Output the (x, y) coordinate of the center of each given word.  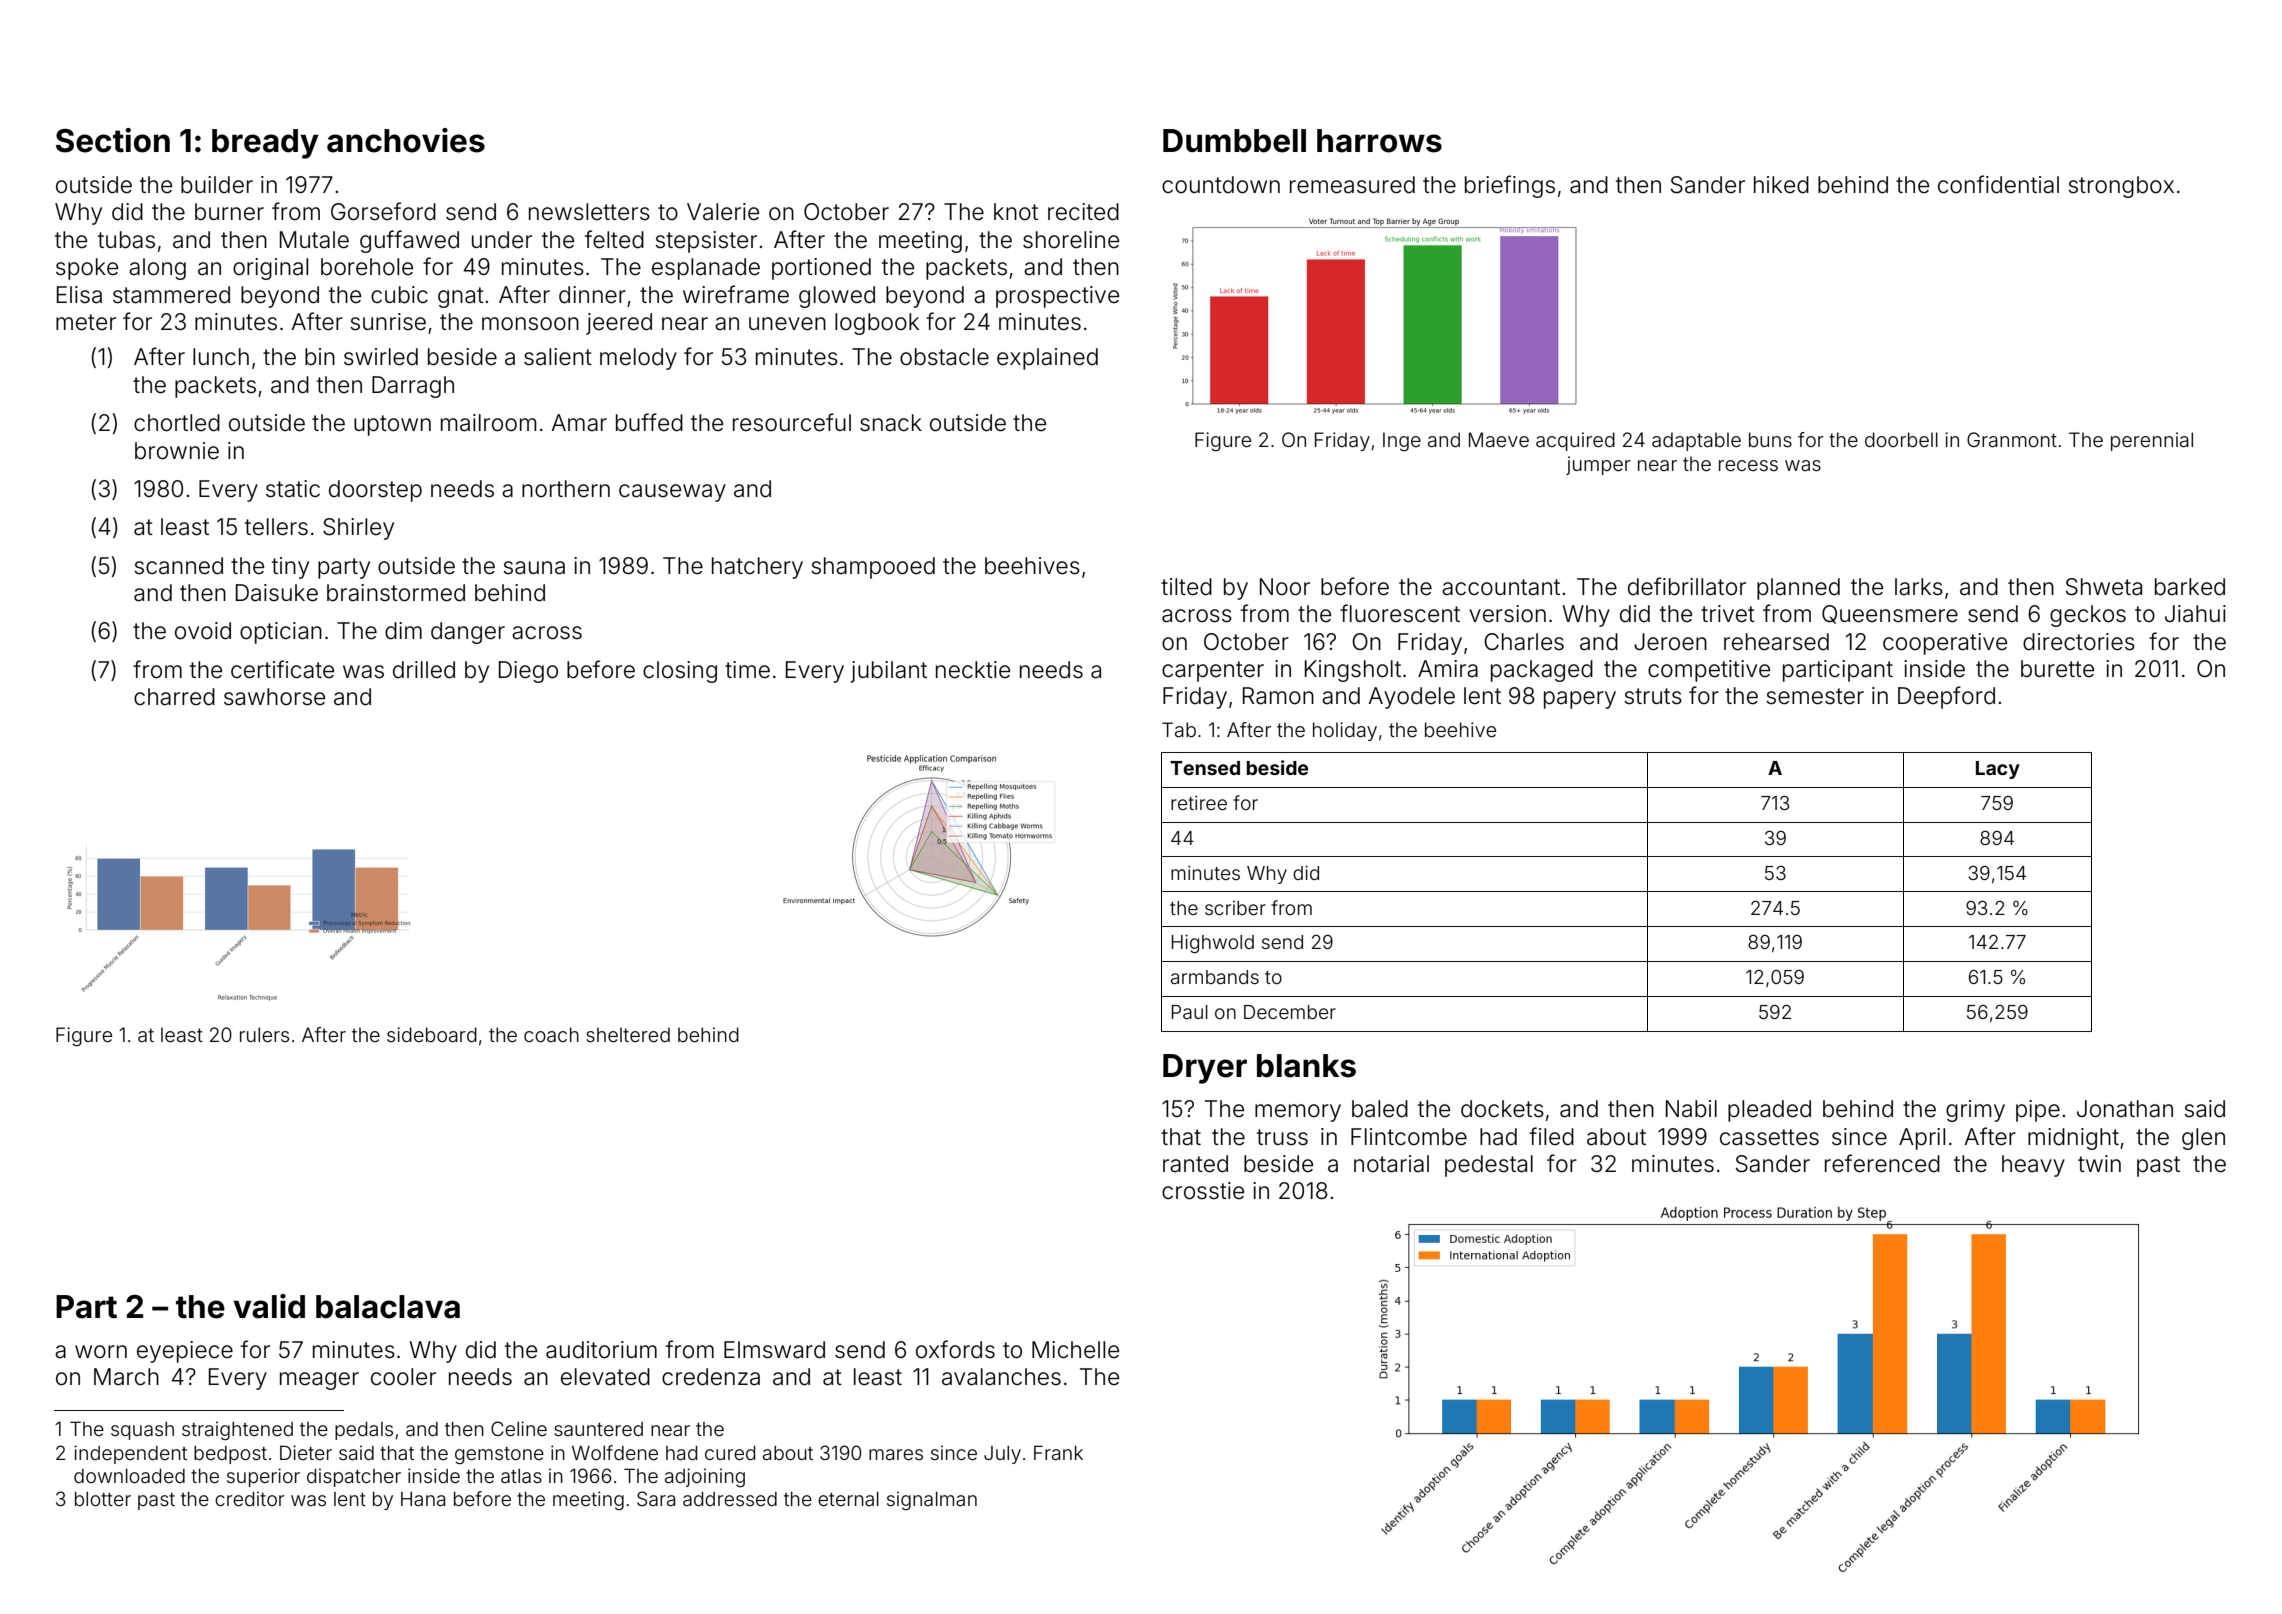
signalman (932, 1500)
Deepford (1946, 697)
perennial (2152, 441)
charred (174, 697)
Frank (1058, 1452)
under (502, 240)
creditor (249, 1498)
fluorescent (1400, 613)
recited (1083, 212)
